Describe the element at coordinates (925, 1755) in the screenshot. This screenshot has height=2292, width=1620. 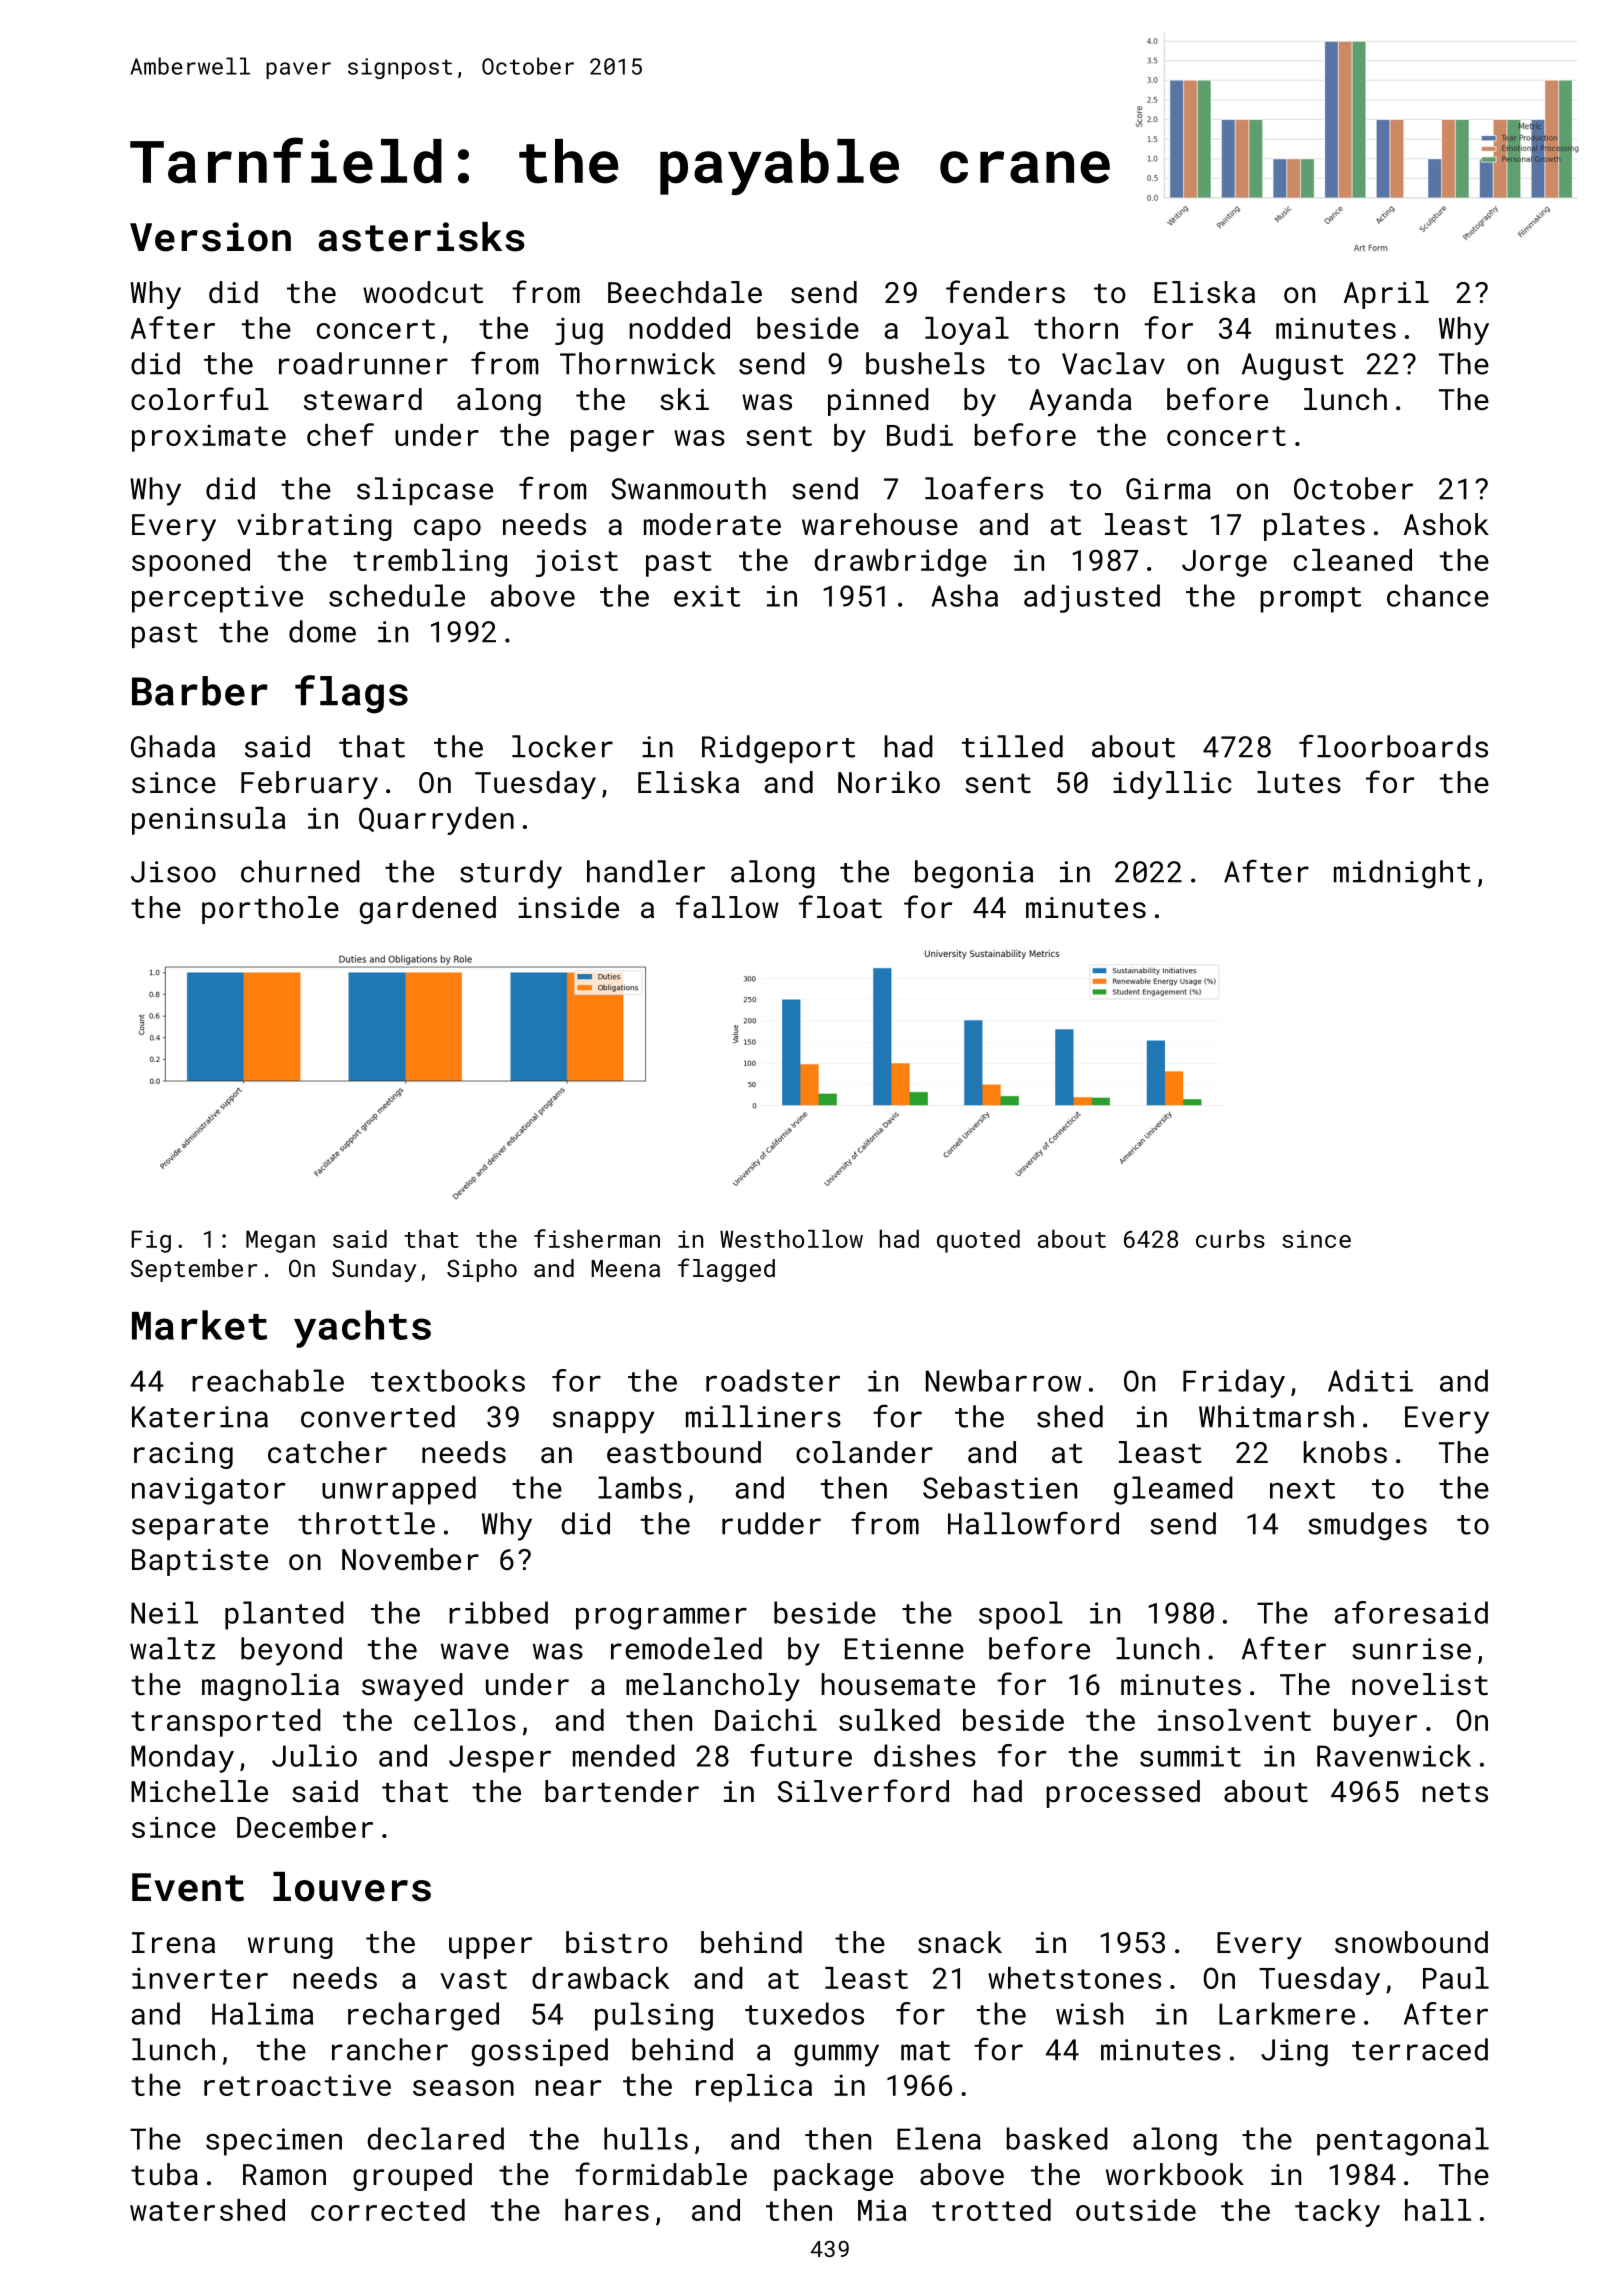
I see `dishes` at that location.
